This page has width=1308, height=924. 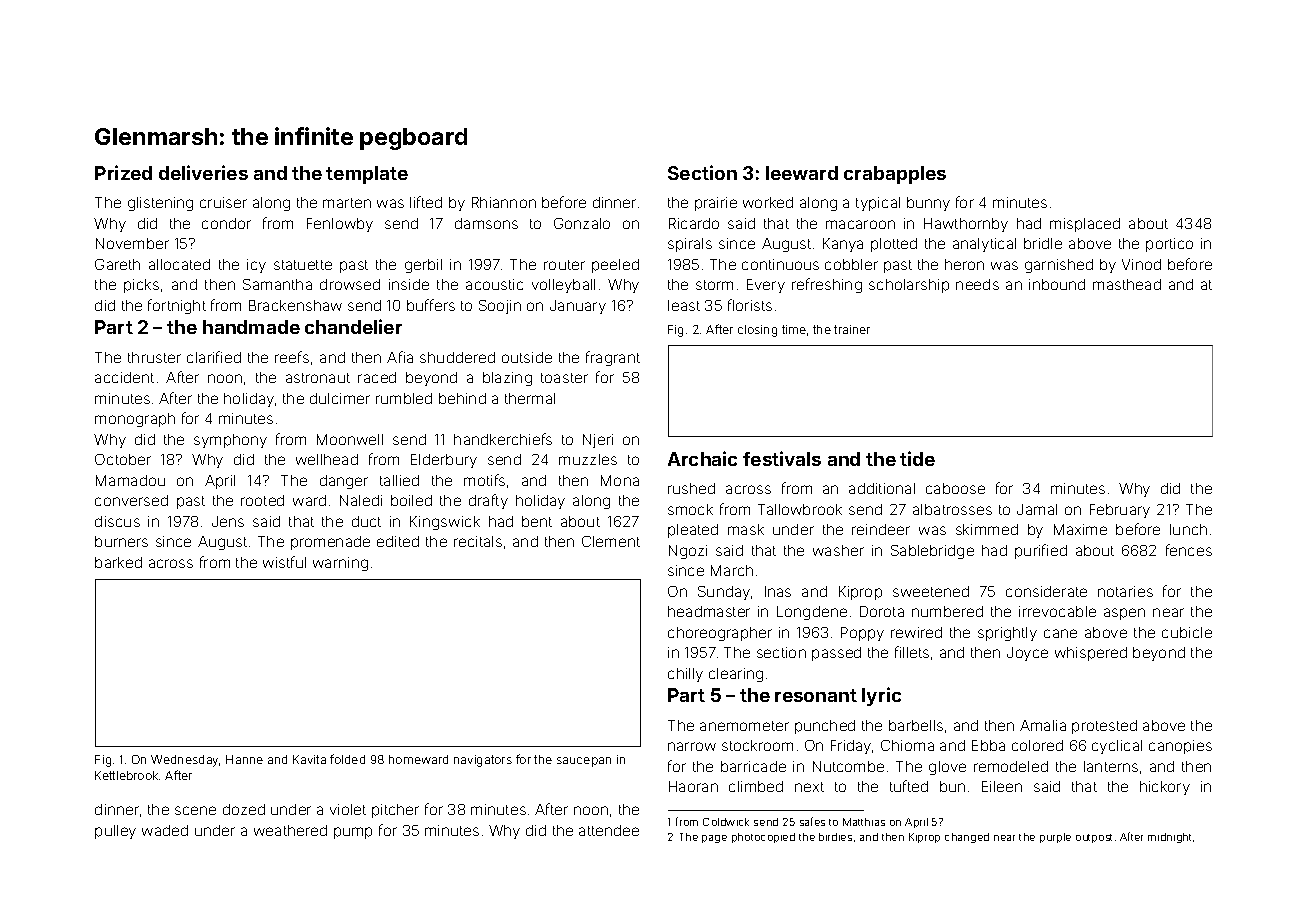 What do you see at coordinates (684, 305) in the page?
I see `least` at bounding box center [684, 305].
